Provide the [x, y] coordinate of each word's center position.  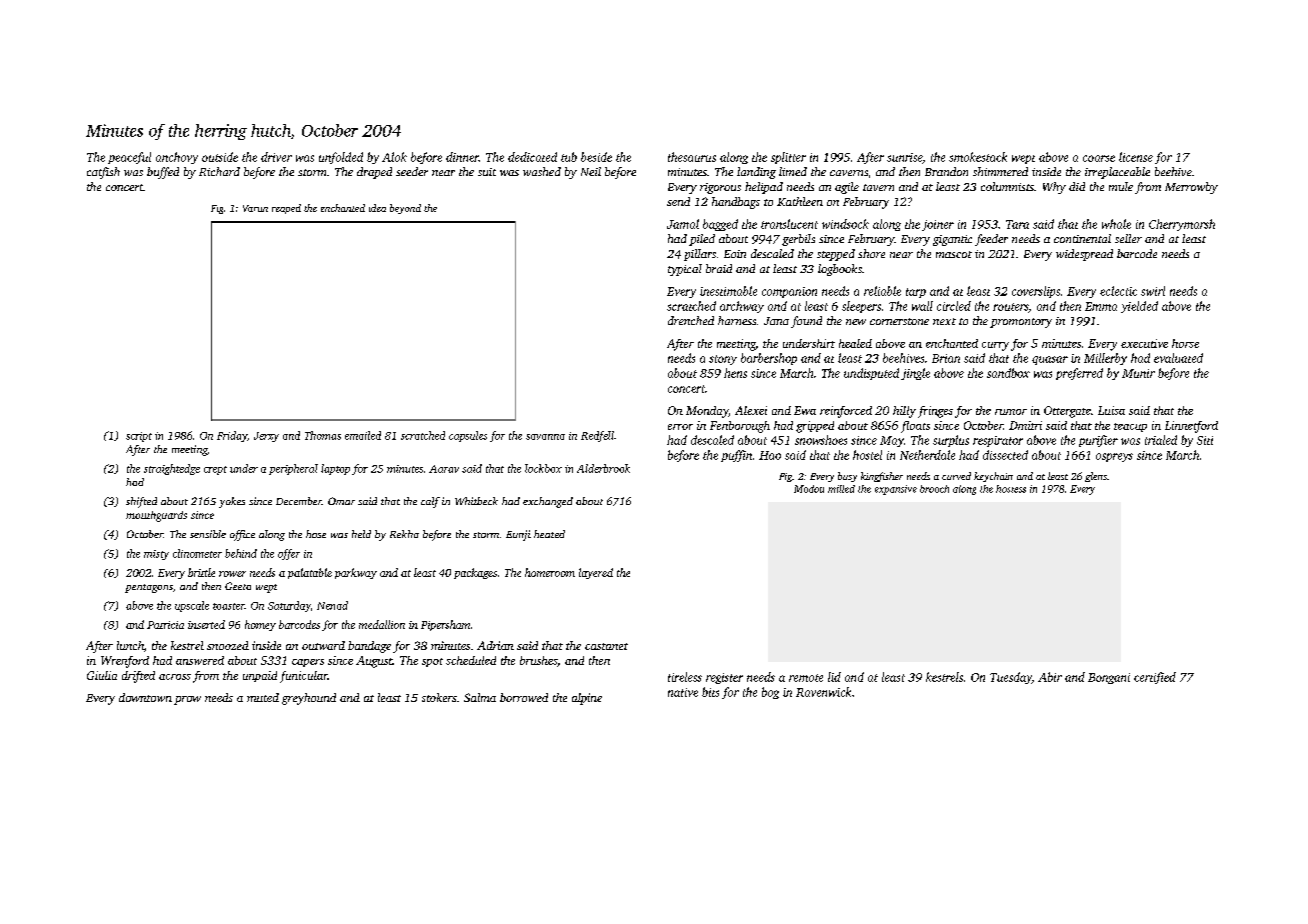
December [299, 501]
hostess [1011, 489]
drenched [691, 320]
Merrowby [1191, 188]
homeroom [550, 572]
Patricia [165, 625]
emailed [363, 435]
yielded [1139, 307]
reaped [286, 209]
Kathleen [800, 201]
